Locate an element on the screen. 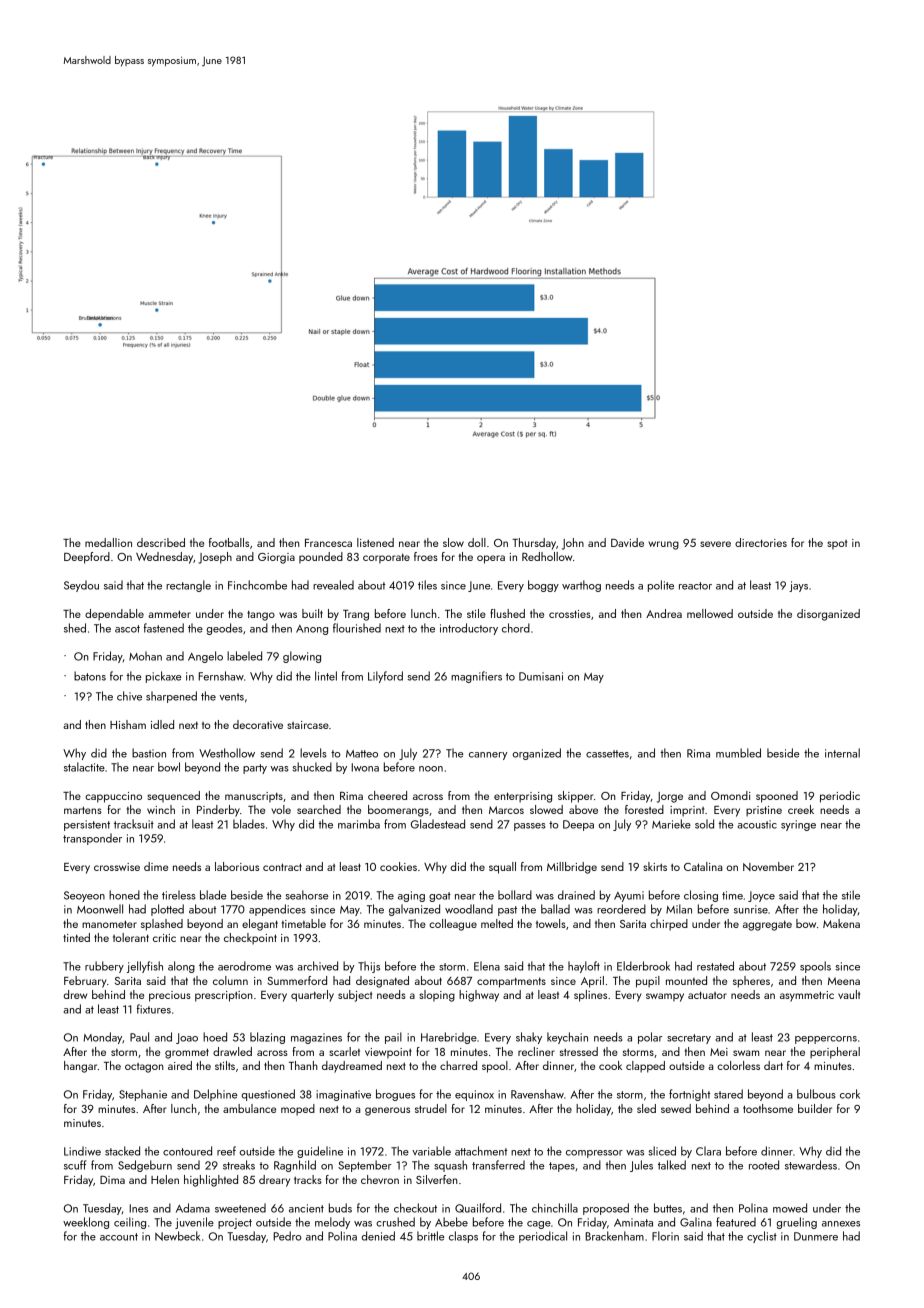 This screenshot has width=924, height=1308. cage is located at coordinates (539, 1225).
